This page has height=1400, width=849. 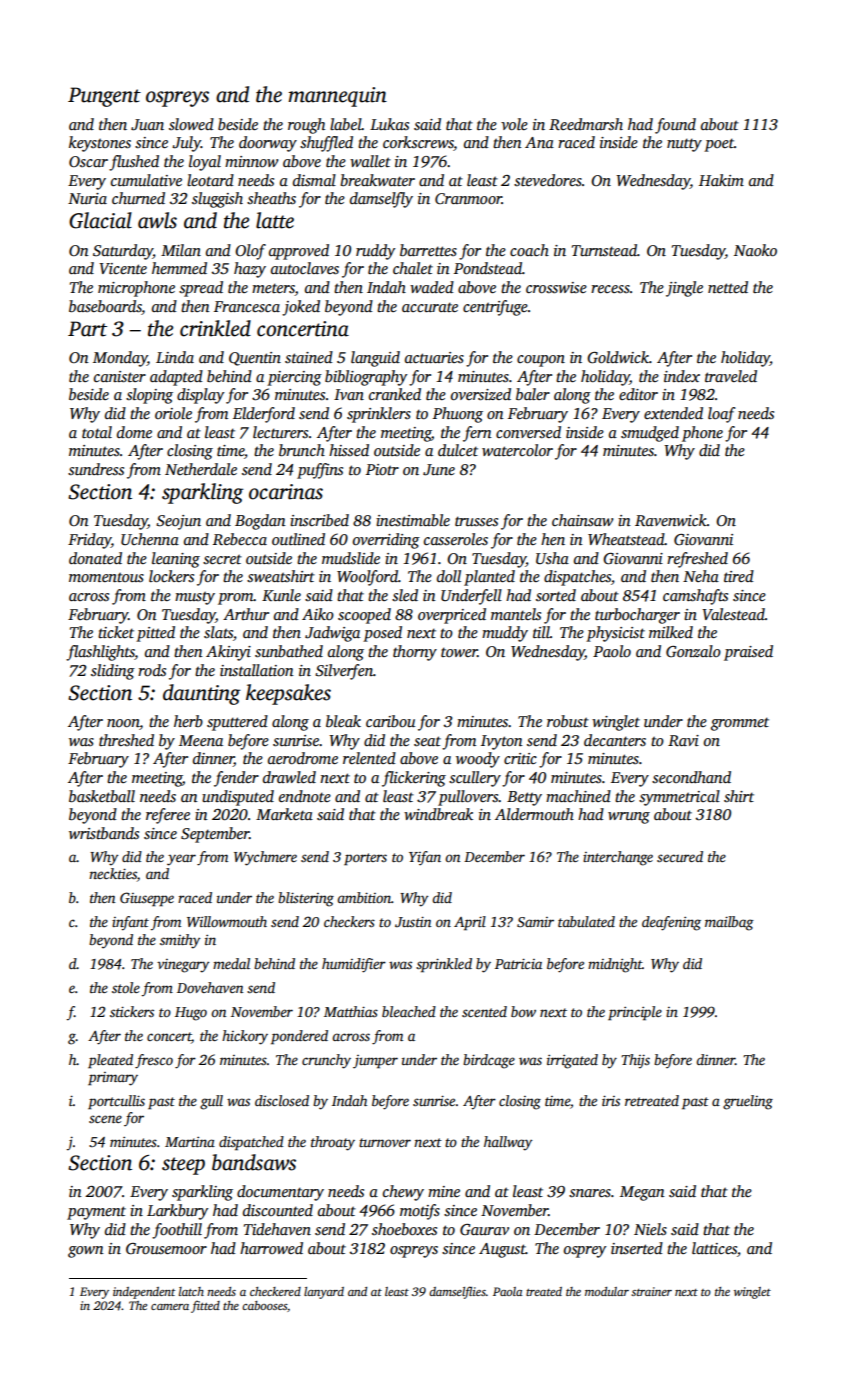 What do you see at coordinates (375, 1062) in the page?
I see `jumper` at bounding box center [375, 1062].
